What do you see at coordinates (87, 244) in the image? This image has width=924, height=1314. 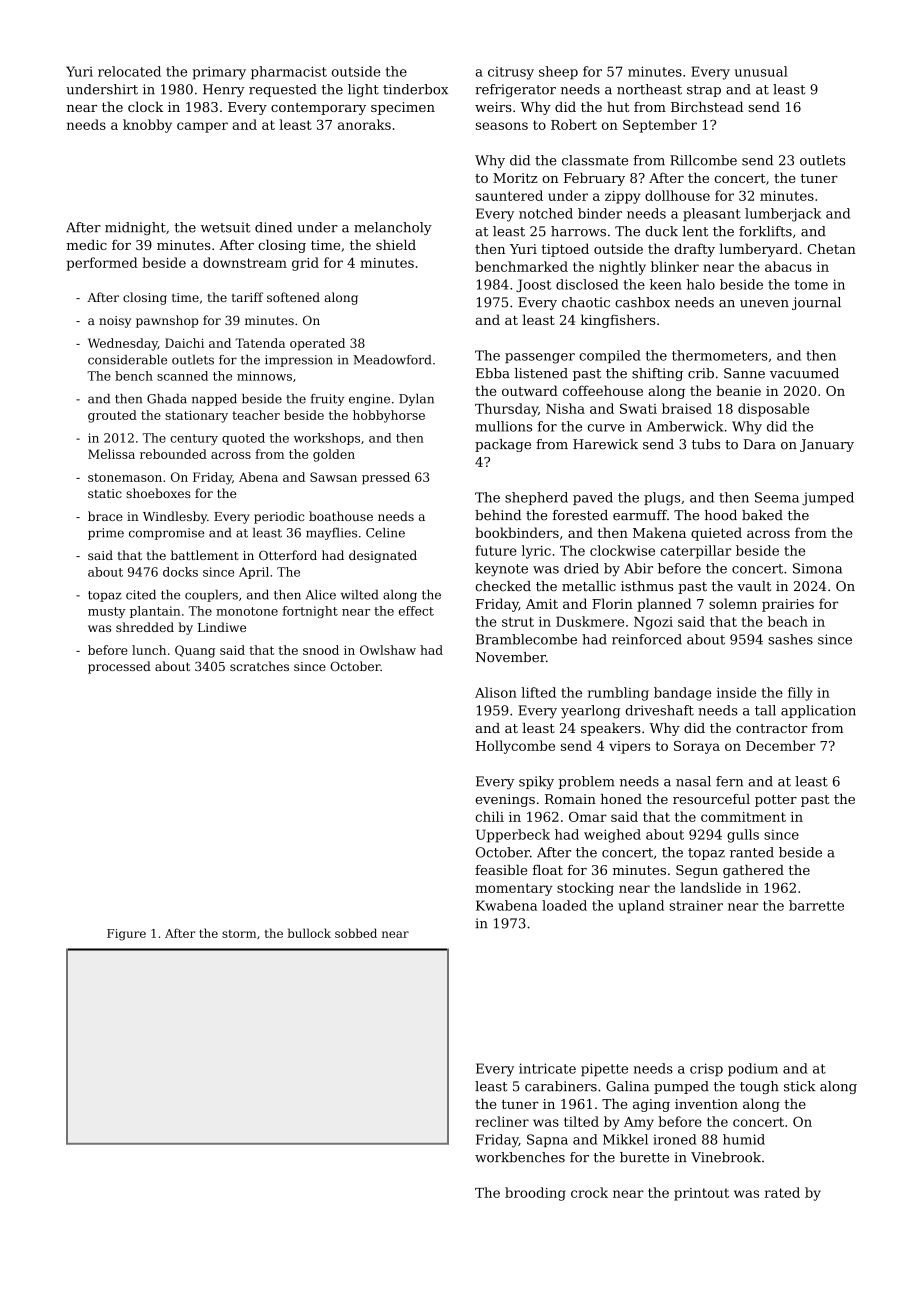 I see `medic` at bounding box center [87, 244].
